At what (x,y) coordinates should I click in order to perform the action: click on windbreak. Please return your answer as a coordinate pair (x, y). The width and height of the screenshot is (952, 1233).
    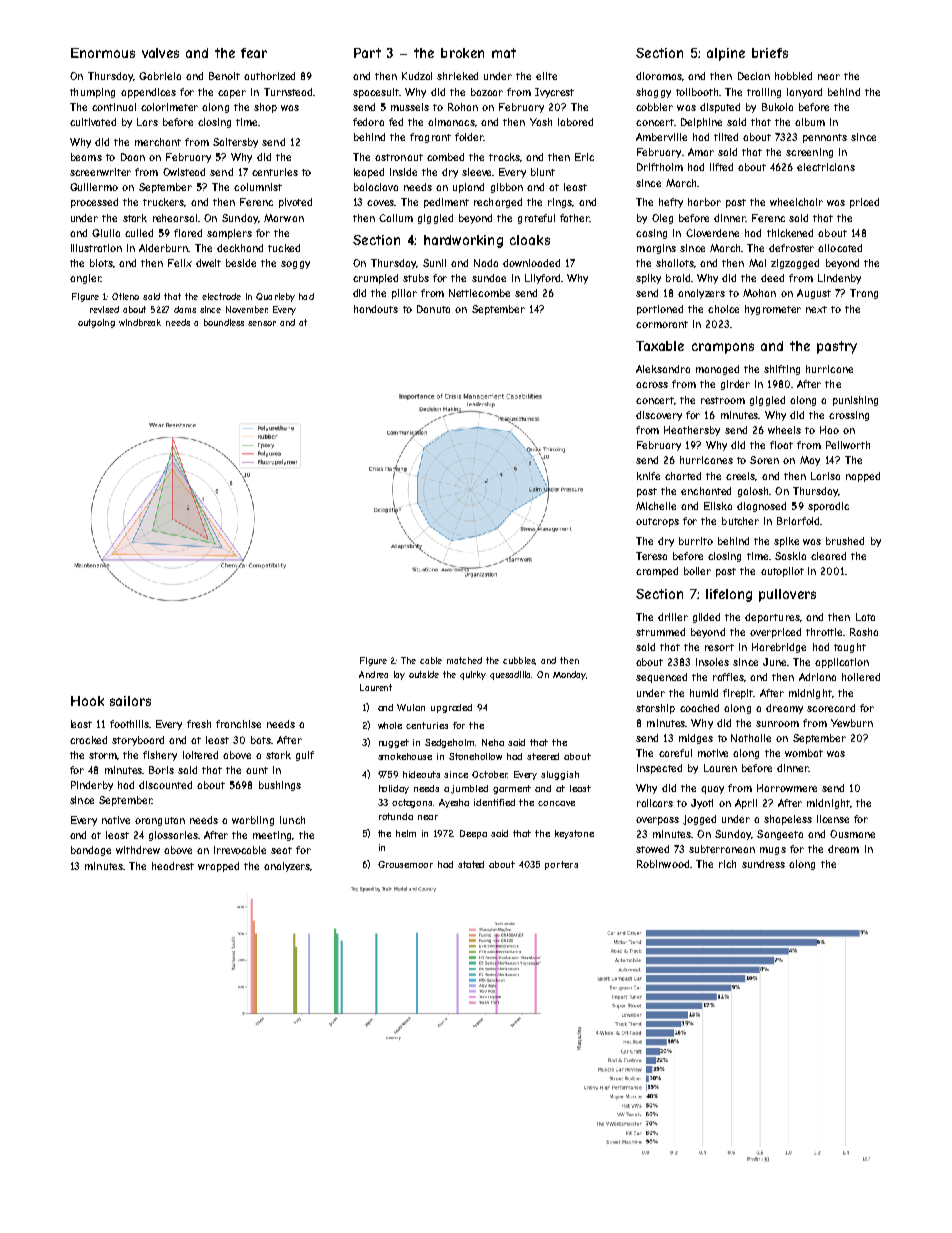
    Looking at the image, I should click on (140, 322).
